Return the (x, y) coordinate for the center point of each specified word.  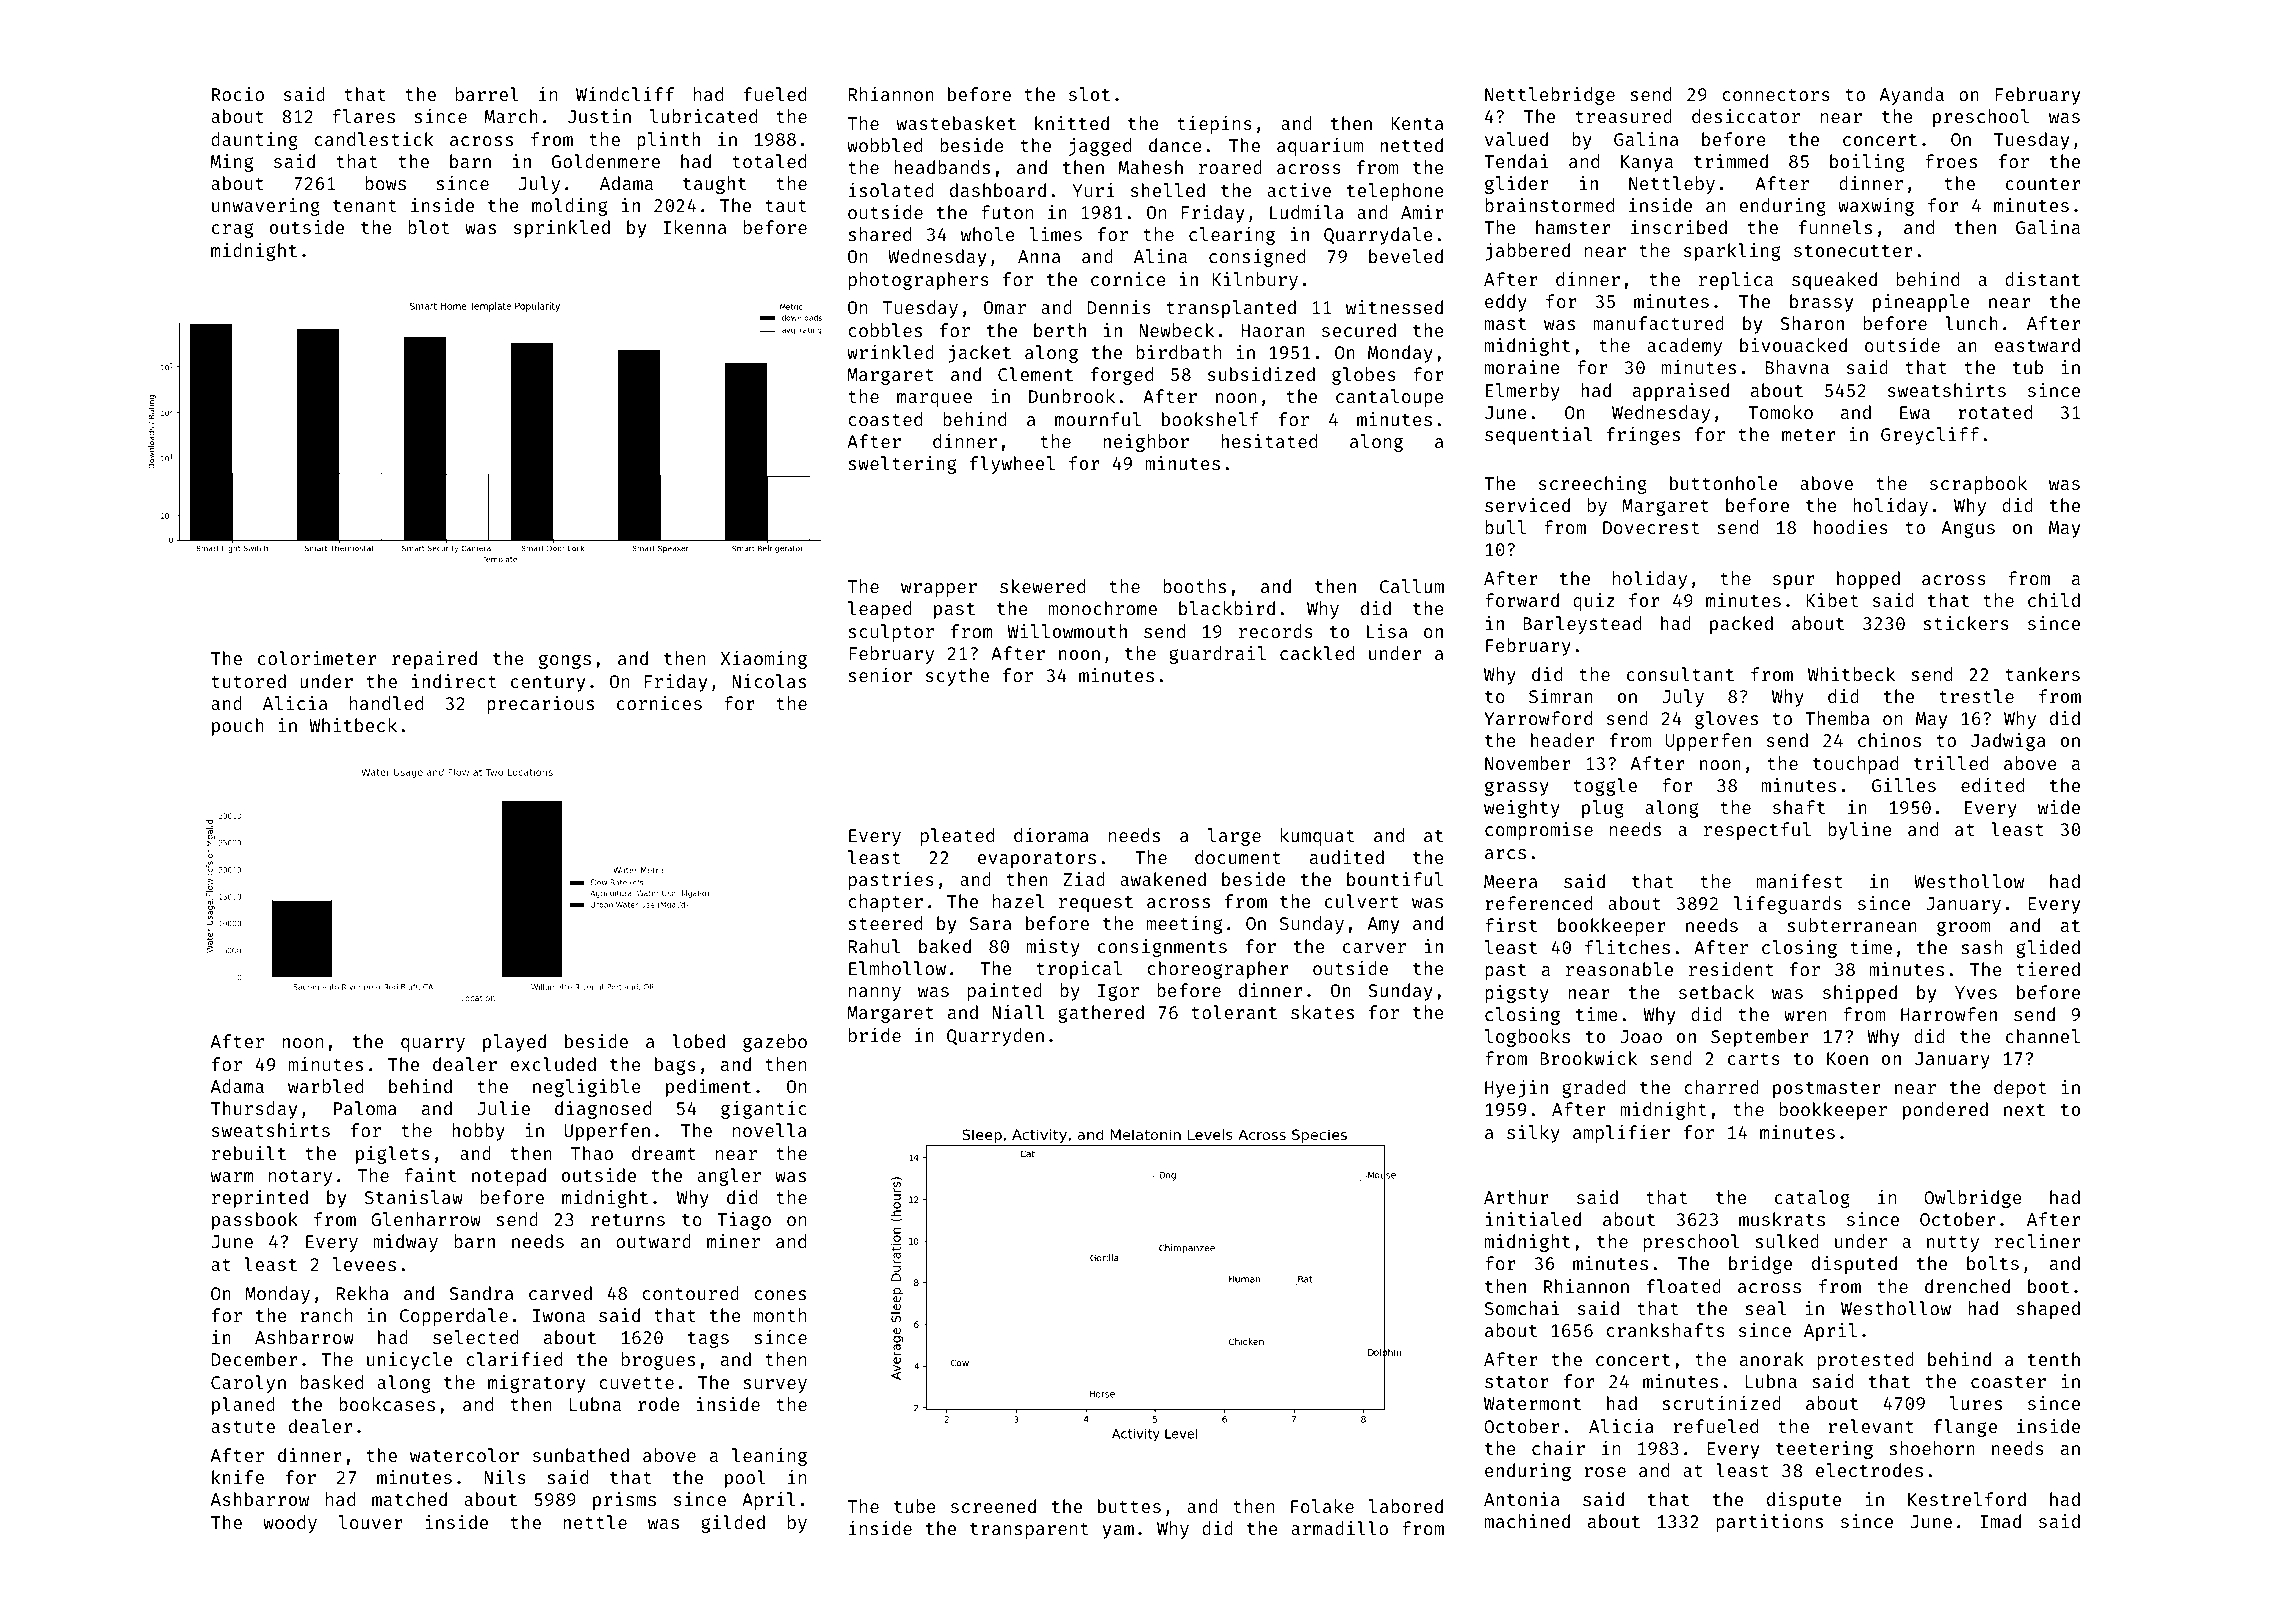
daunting (254, 141)
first (1511, 925)
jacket (979, 354)
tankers (2043, 674)
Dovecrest (1651, 527)
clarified (514, 1359)
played (514, 1043)
